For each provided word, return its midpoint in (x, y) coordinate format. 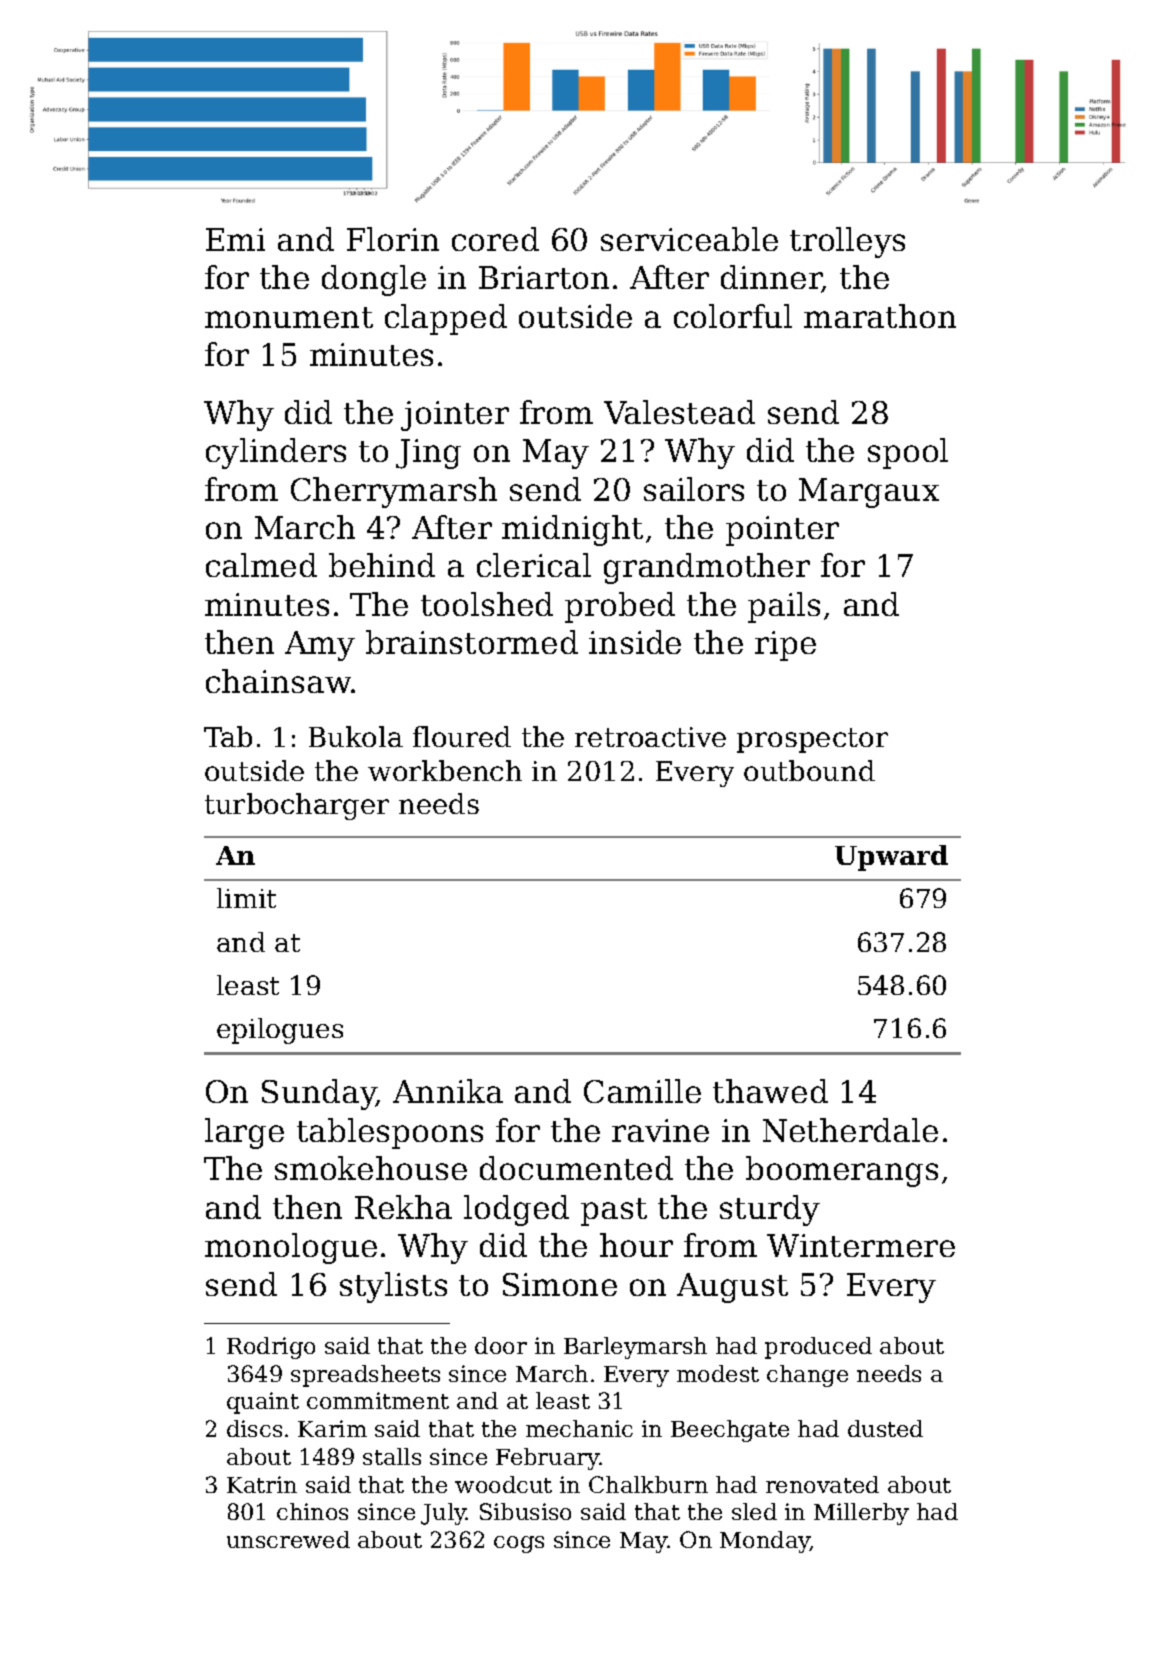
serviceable (689, 239)
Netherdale (850, 1130)
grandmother (707, 568)
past (614, 1212)
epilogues (280, 1031)
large (244, 1133)
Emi (235, 239)
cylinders (276, 453)
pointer (782, 531)
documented (576, 1168)
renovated (822, 1484)
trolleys (847, 242)
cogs (519, 1544)
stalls (392, 1456)
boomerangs (842, 1171)
